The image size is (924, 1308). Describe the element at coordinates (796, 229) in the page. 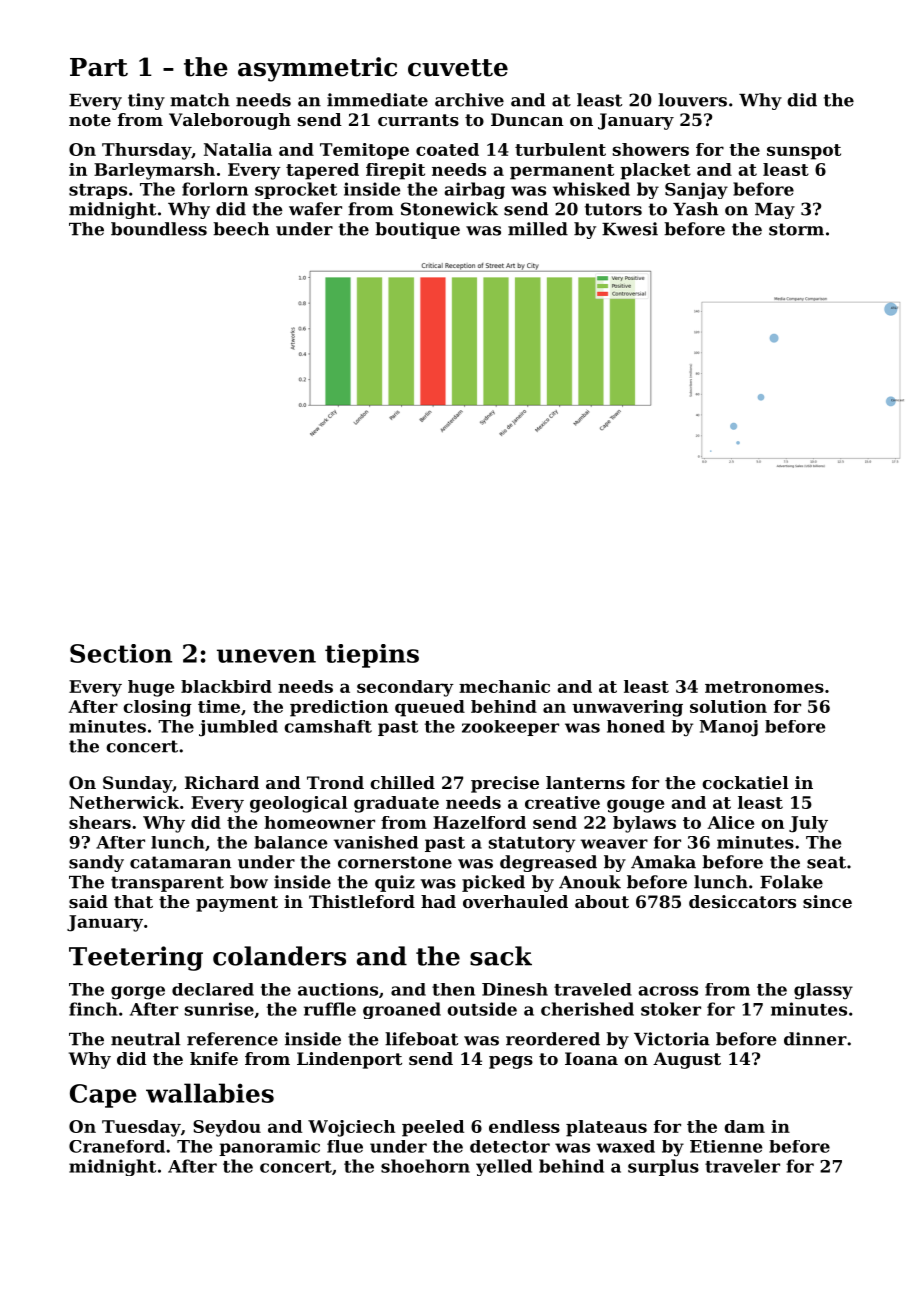

I see `storm` at that location.
